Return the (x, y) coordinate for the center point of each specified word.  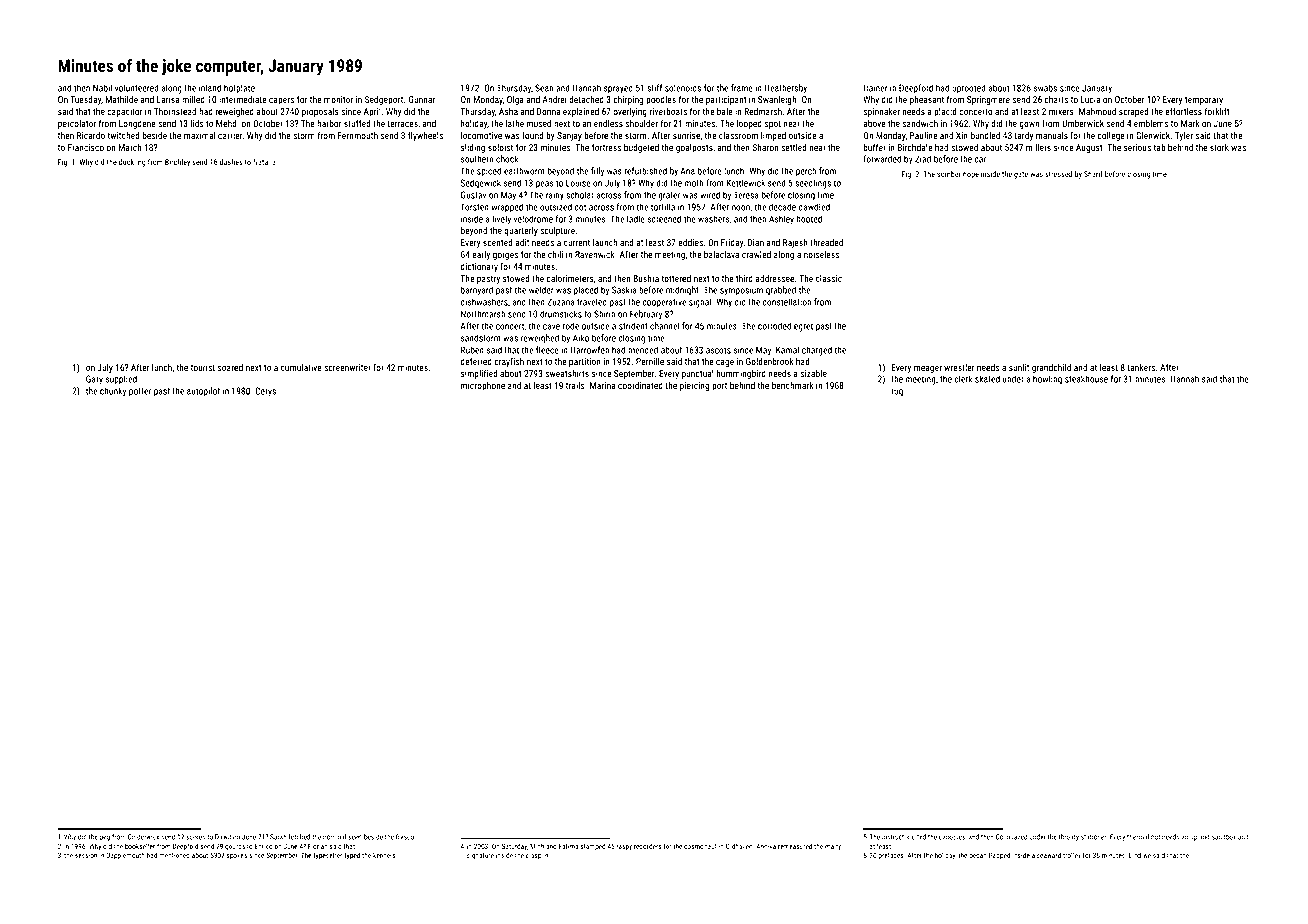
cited (919, 837)
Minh (537, 846)
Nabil (102, 88)
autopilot (203, 392)
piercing (694, 386)
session (86, 855)
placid (945, 112)
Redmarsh (763, 111)
